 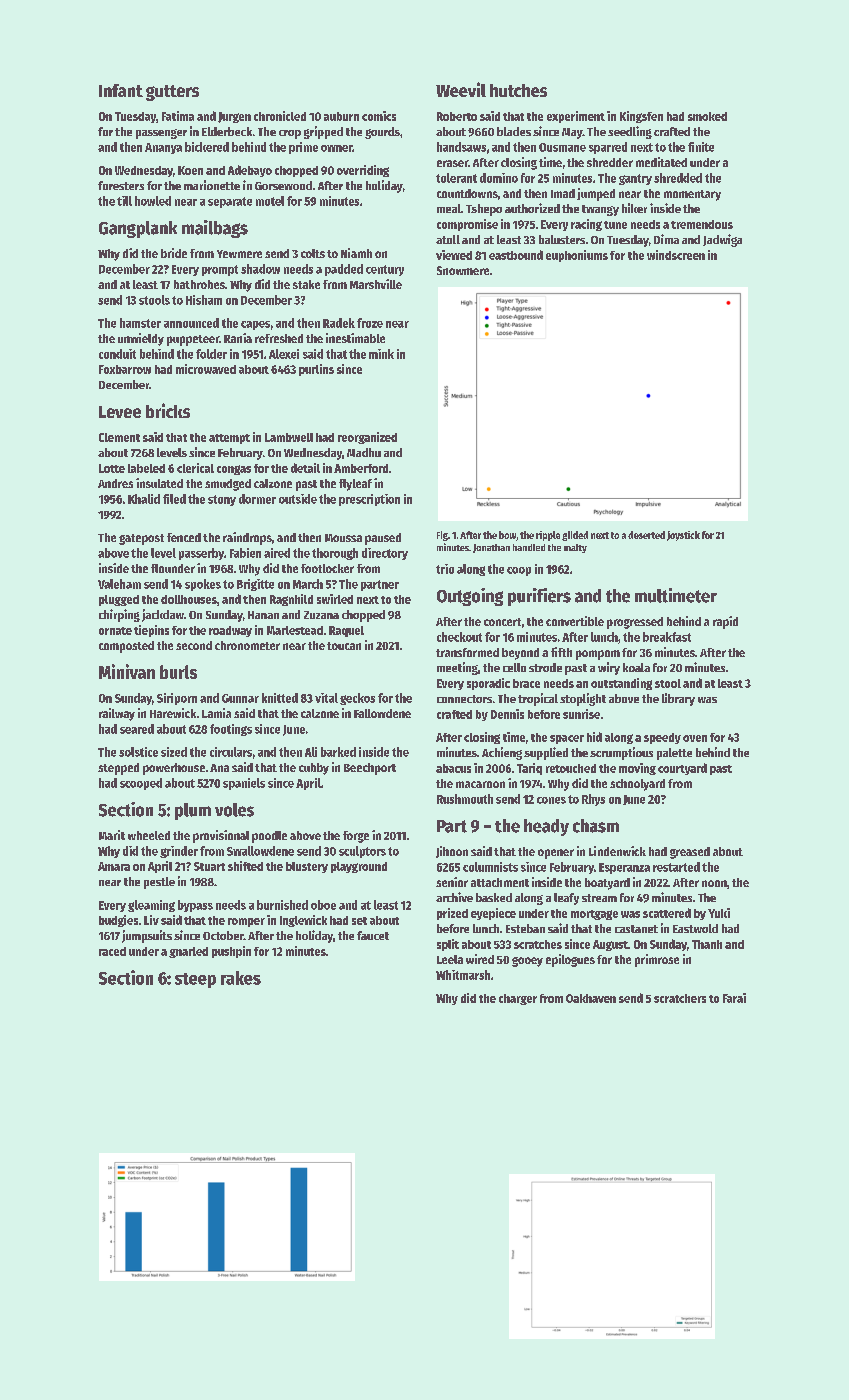 I want to click on eyepiece, so click(x=493, y=914).
